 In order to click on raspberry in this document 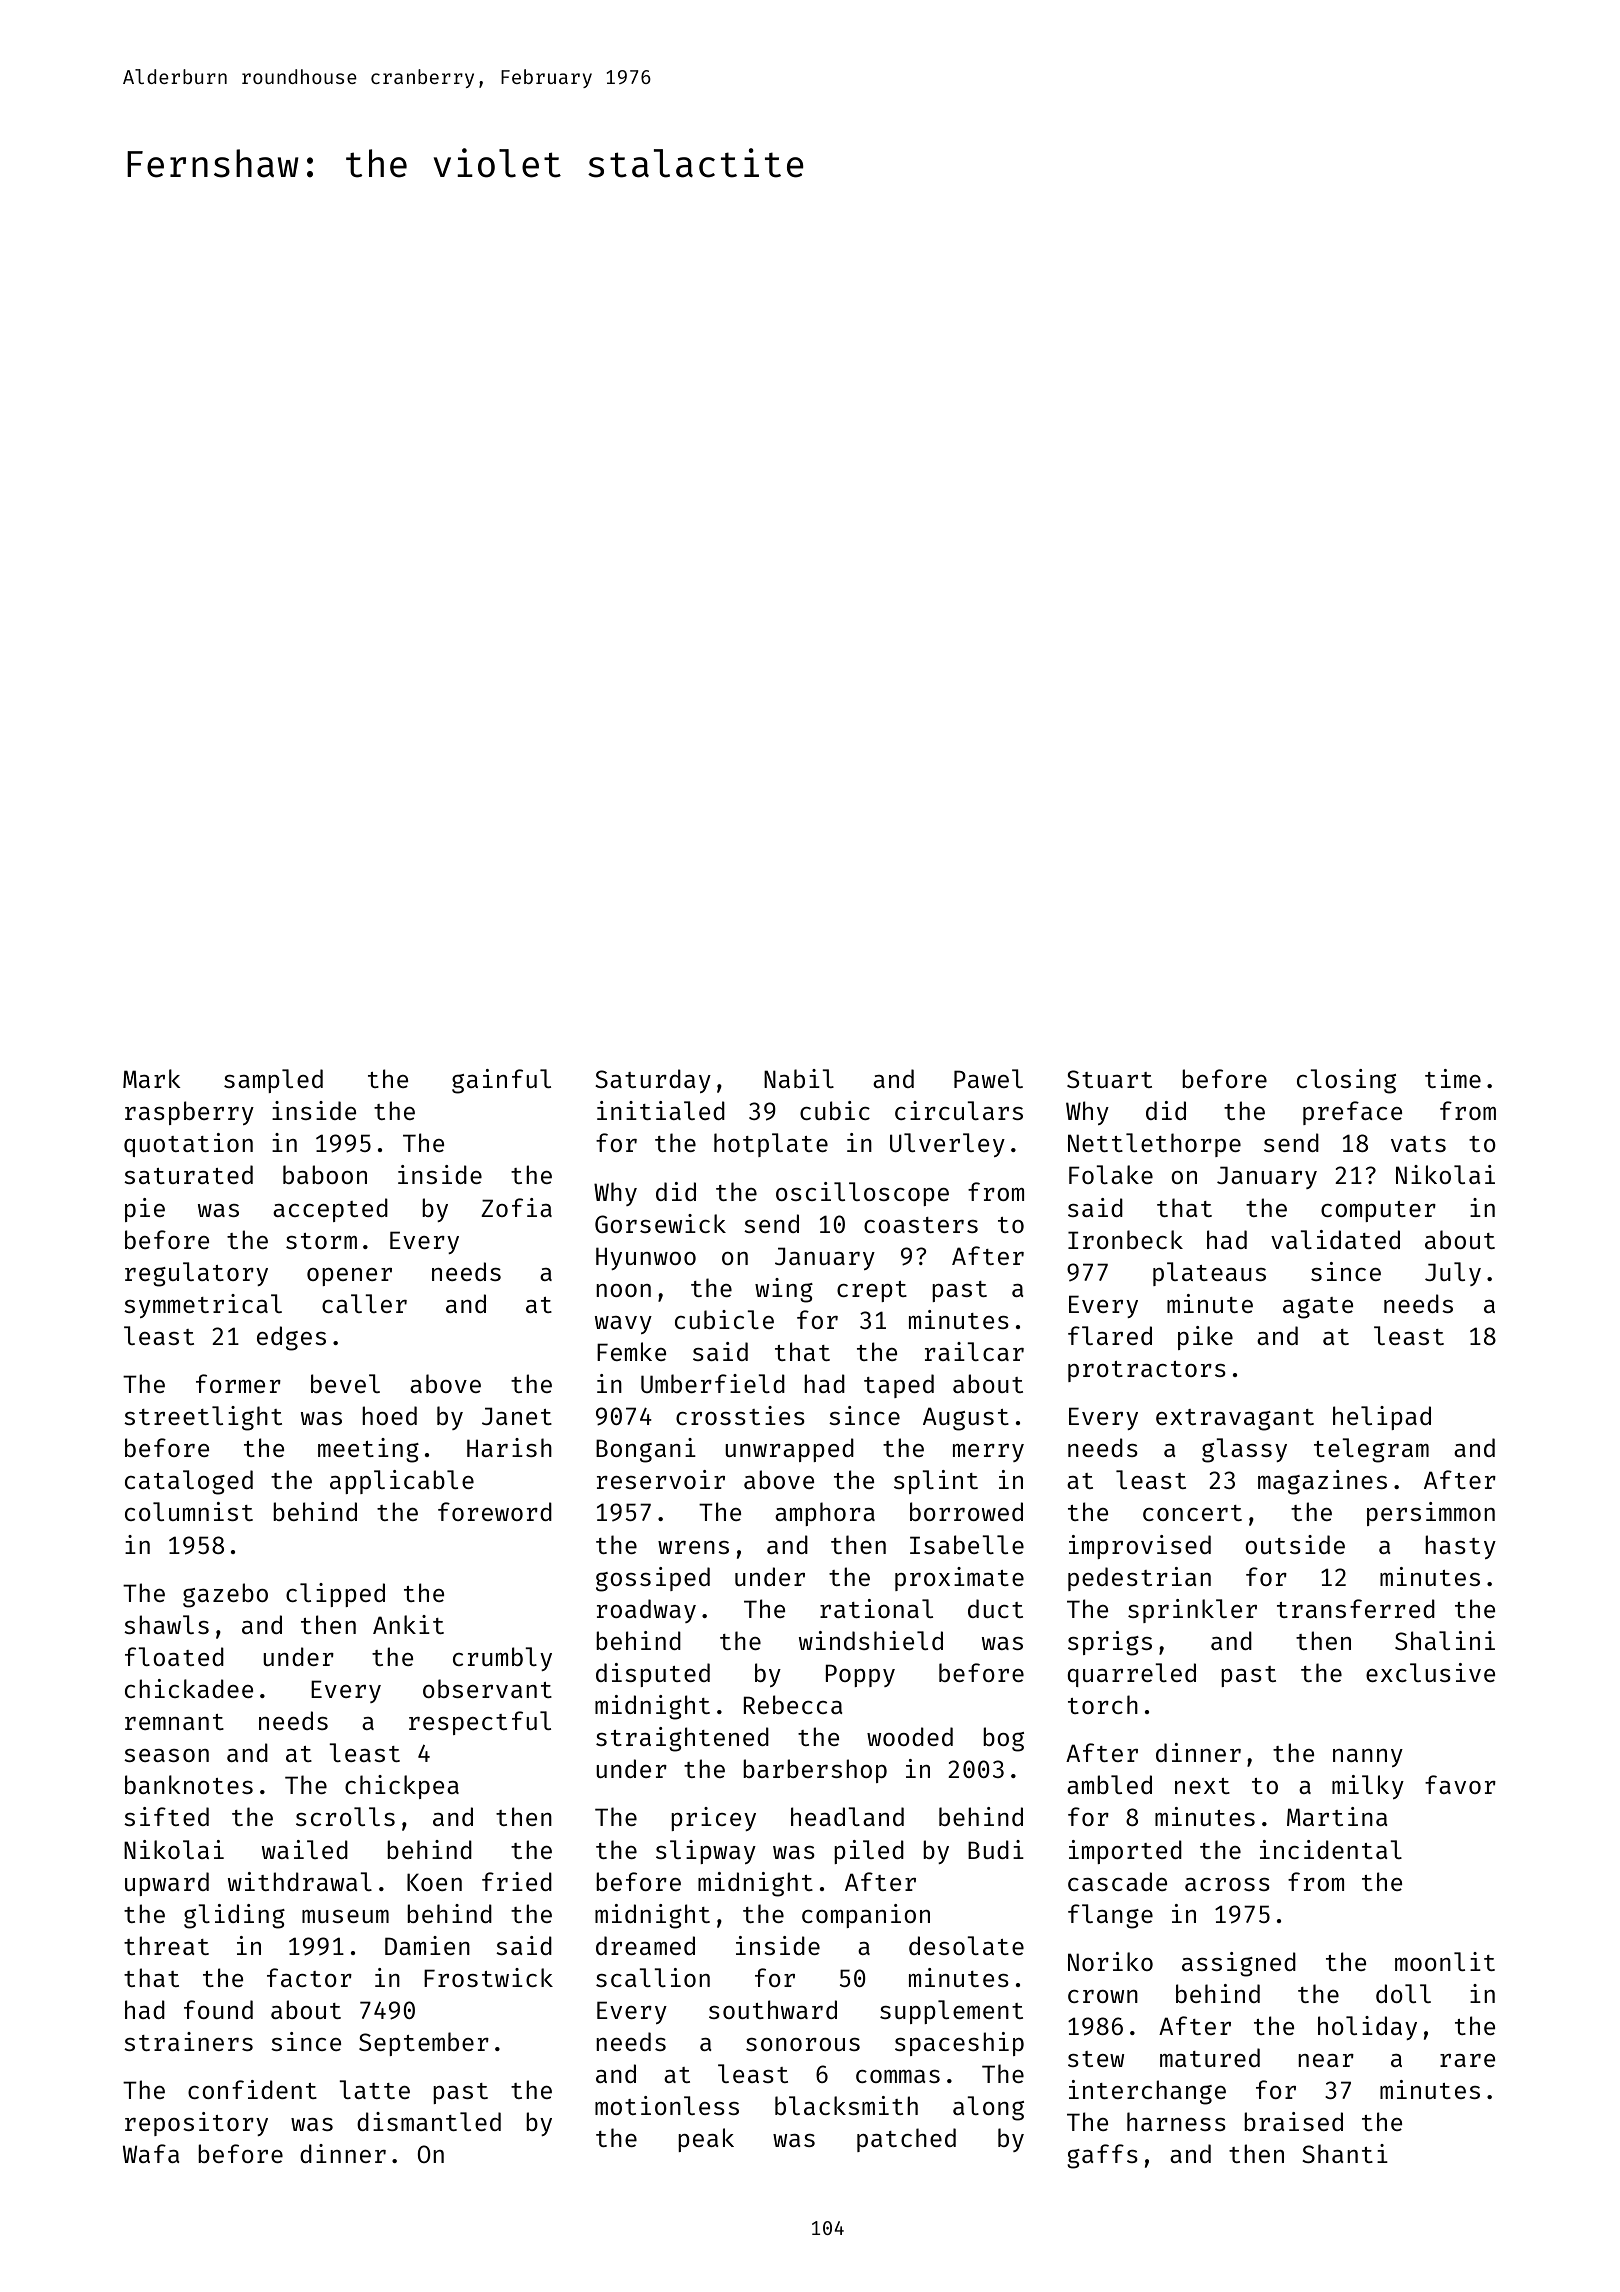, I will do `click(189, 1113)`.
